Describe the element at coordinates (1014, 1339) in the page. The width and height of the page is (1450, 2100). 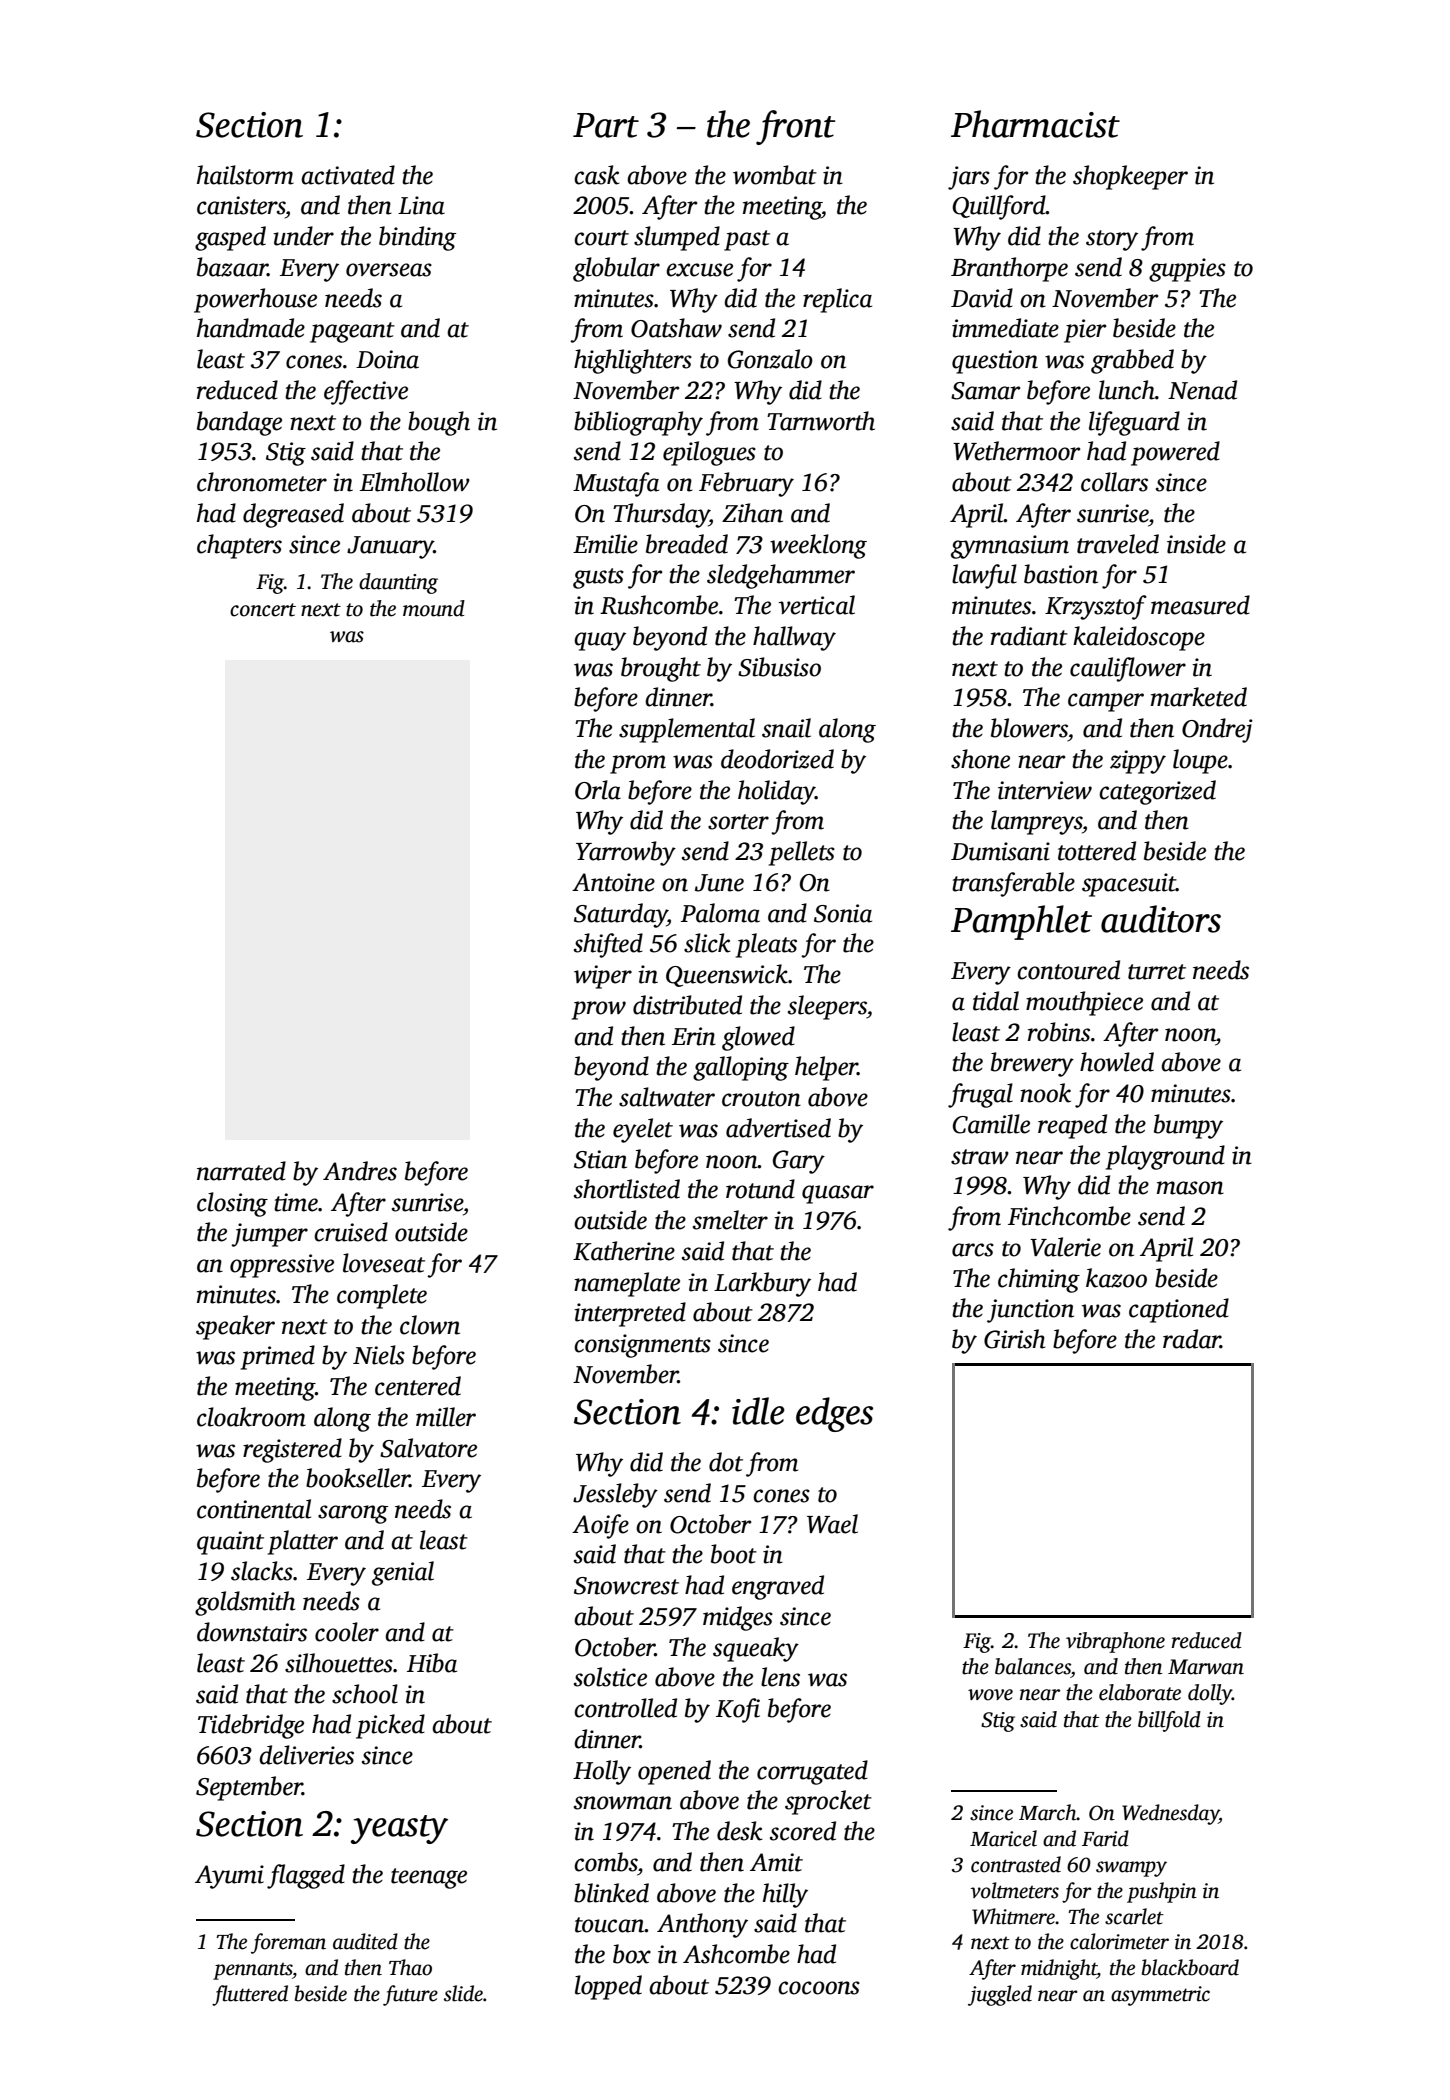
I see `Girish` at that location.
